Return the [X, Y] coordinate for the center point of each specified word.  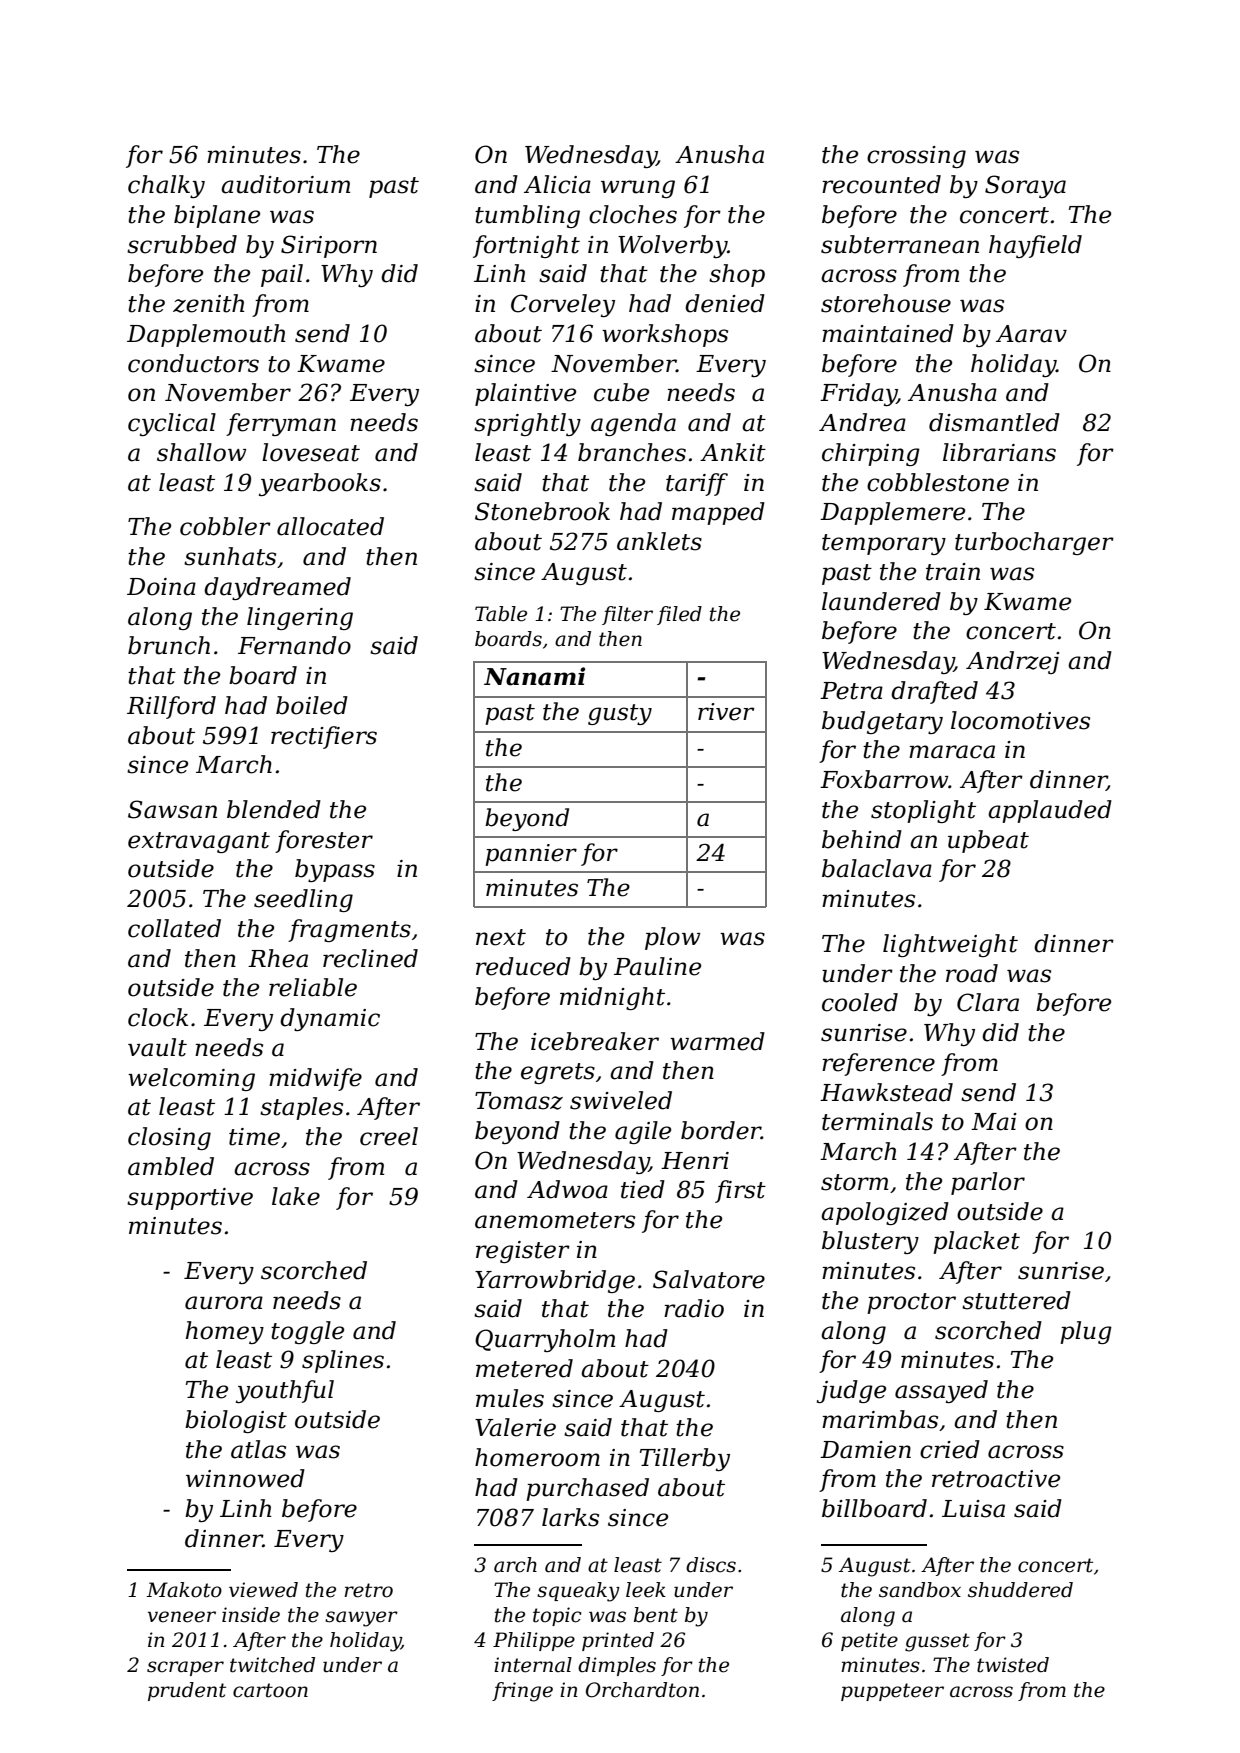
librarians [999, 452]
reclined [370, 958]
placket [976, 1242]
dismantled [994, 422]
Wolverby [672, 246]
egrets [558, 1073]
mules [510, 1398]
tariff [697, 484]
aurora [224, 1303]
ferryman [281, 424]
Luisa [973, 1509]
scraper [185, 1668]
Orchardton [642, 1690]
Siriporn [329, 246]
